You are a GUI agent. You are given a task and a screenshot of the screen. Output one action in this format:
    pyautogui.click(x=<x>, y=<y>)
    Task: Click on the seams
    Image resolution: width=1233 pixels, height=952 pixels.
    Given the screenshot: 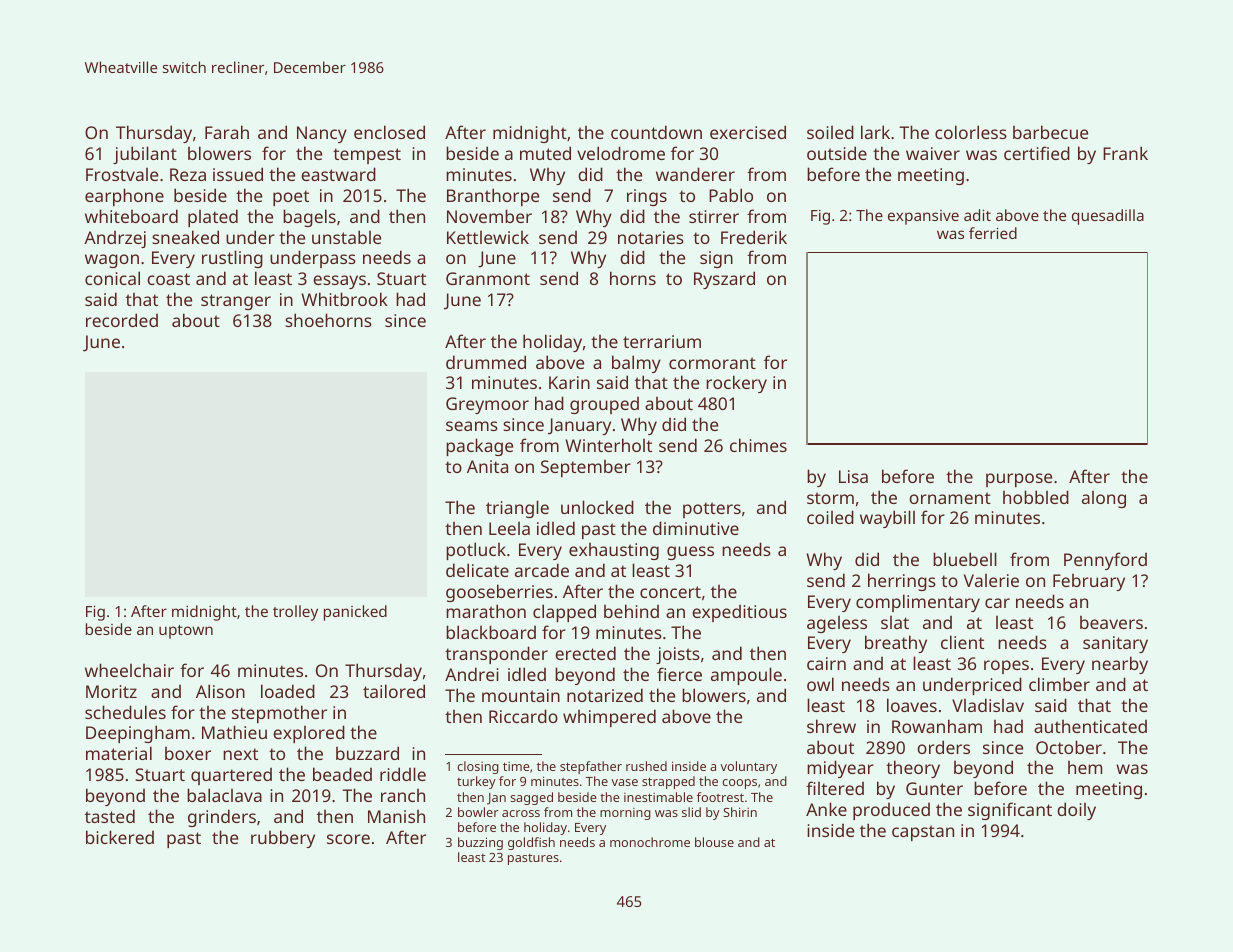 What is the action you would take?
    pyautogui.click(x=472, y=426)
